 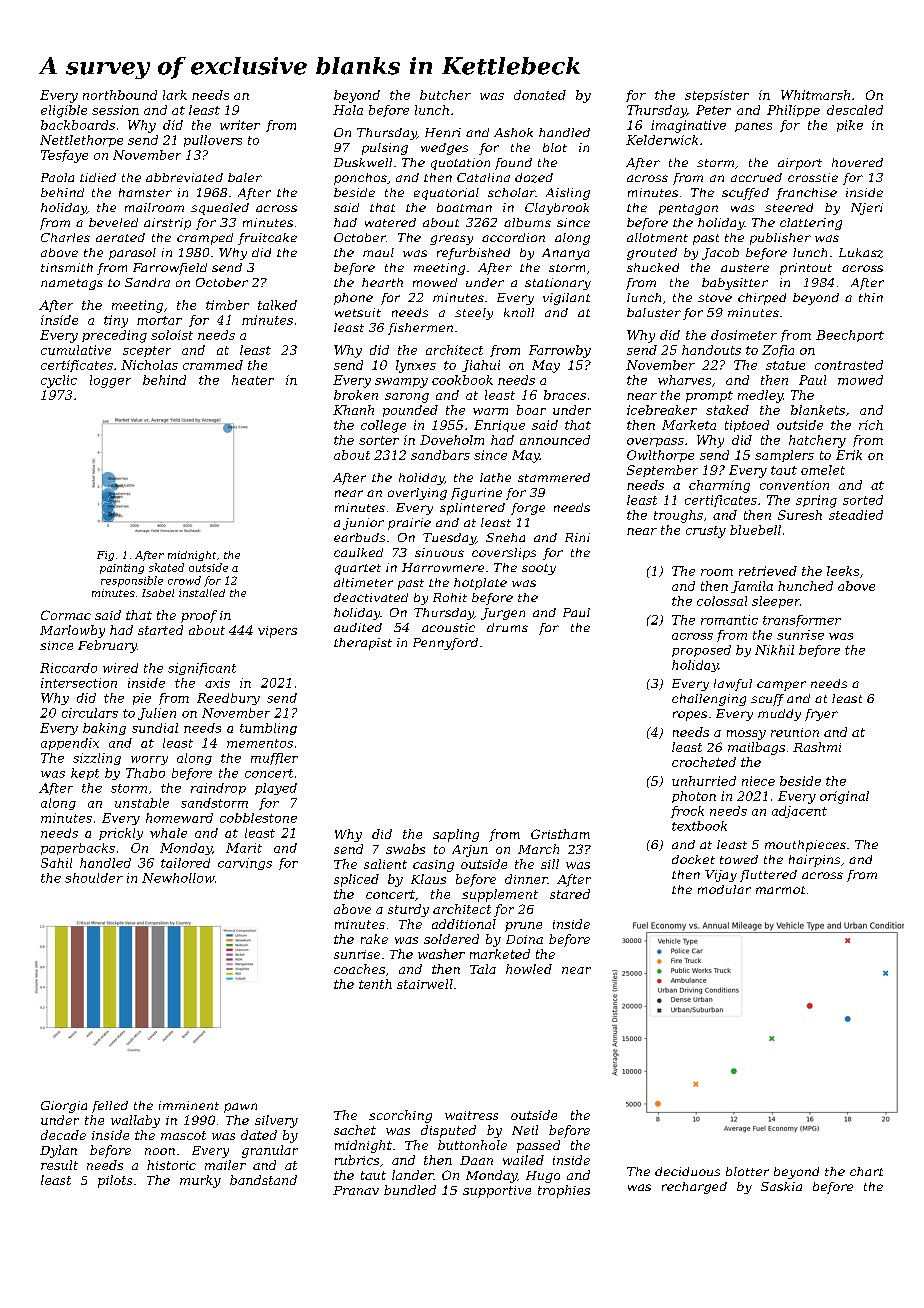 What do you see at coordinates (507, 627) in the image?
I see `drums` at bounding box center [507, 627].
